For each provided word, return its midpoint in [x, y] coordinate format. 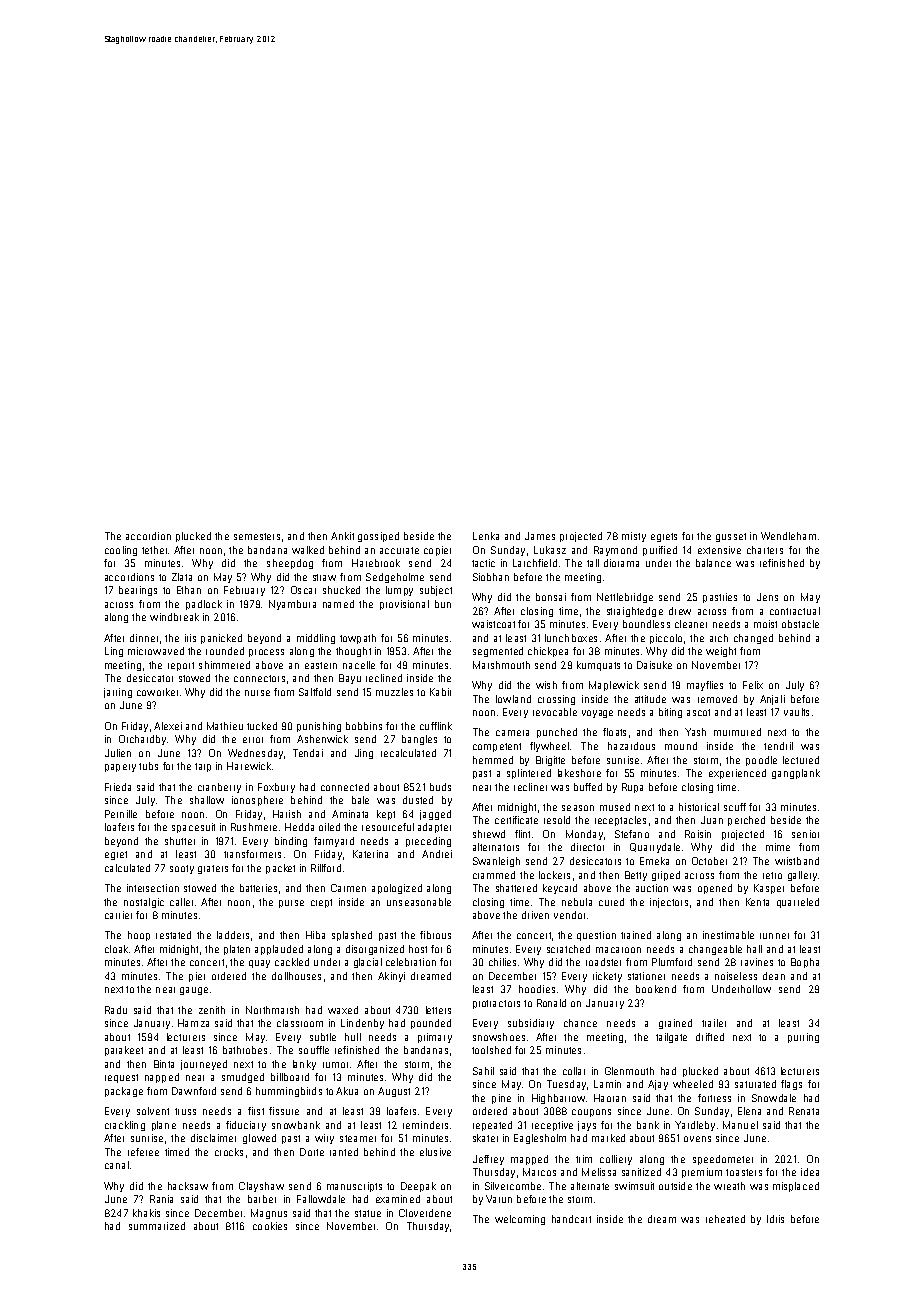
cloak [116, 949]
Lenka [486, 536]
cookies [270, 1226]
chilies [502, 962]
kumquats [598, 666]
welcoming [520, 1220]
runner [774, 936]
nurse [257, 693]
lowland [513, 699]
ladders [233, 935]
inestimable [728, 935]
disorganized [375, 950]
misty [634, 537]
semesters [257, 536]
